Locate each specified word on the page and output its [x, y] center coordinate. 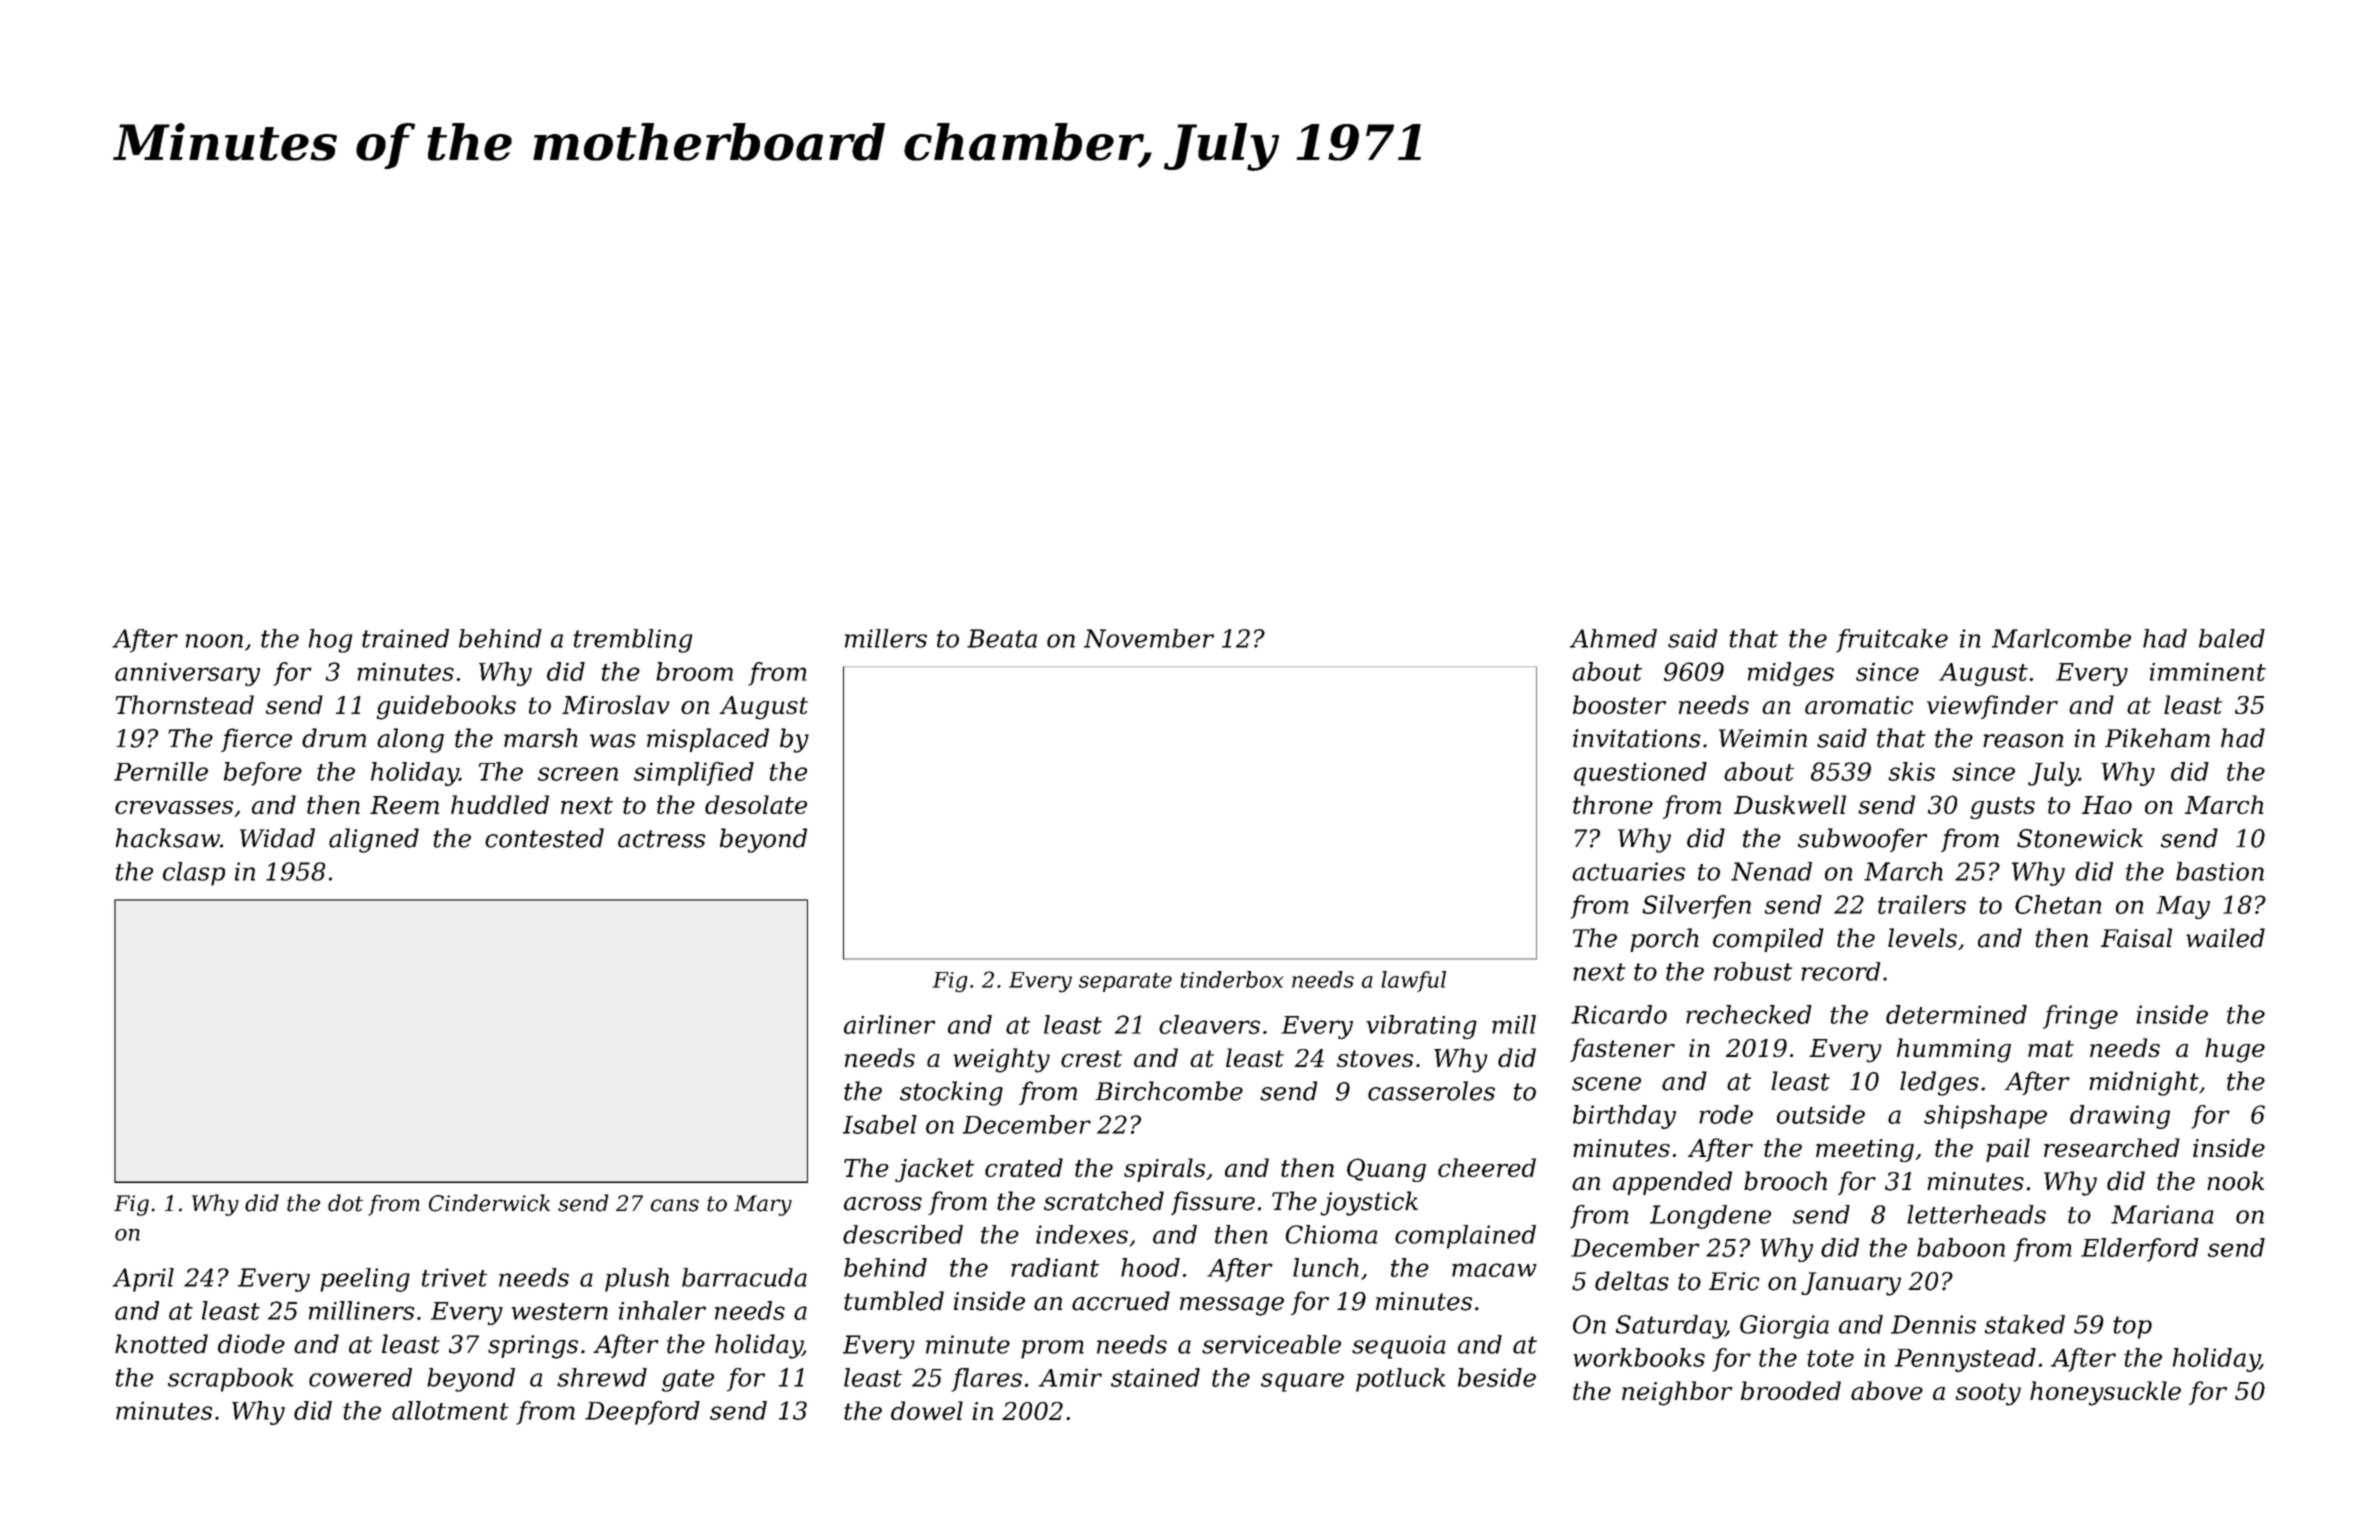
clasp [194, 874]
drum [334, 738]
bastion [2220, 871]
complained [1465, 1237]
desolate [756, 804]
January [1851, 1284]
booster [1619, 704]
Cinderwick [489, 1203]
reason [2023, 741]
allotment [450, 1410]
